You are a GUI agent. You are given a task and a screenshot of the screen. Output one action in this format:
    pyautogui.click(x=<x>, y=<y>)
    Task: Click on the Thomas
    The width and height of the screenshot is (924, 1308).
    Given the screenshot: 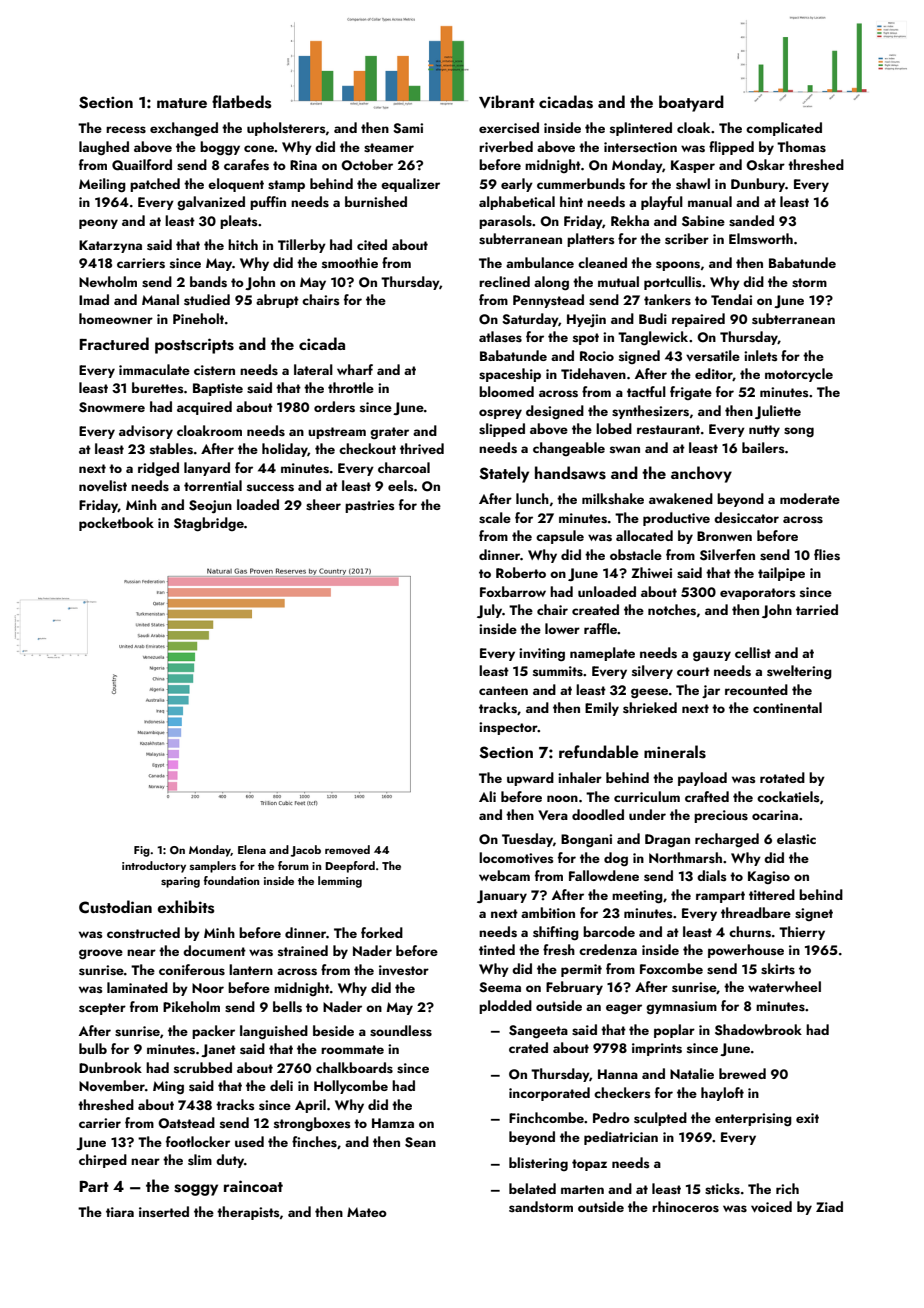 What is the action you would take?
    pyautogui.click(x=801, y=147)
